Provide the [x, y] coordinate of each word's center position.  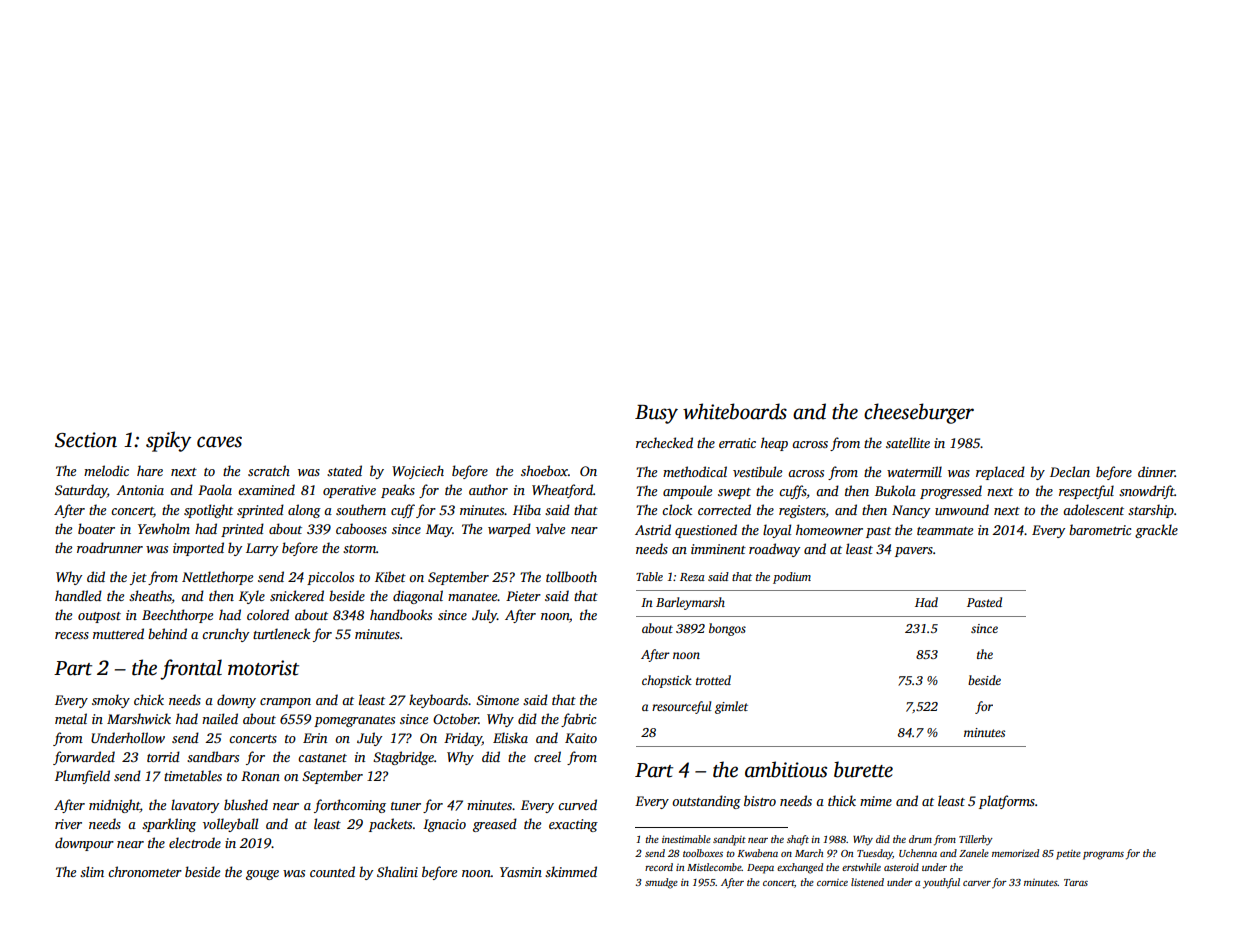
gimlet [731, 707]
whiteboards [735, 411]
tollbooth [571, 576]
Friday [463, 739]
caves [219, 442]
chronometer [145, 871]
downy [236, 701]
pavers [914, 552]
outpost [99, 617]
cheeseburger [919, 413]
